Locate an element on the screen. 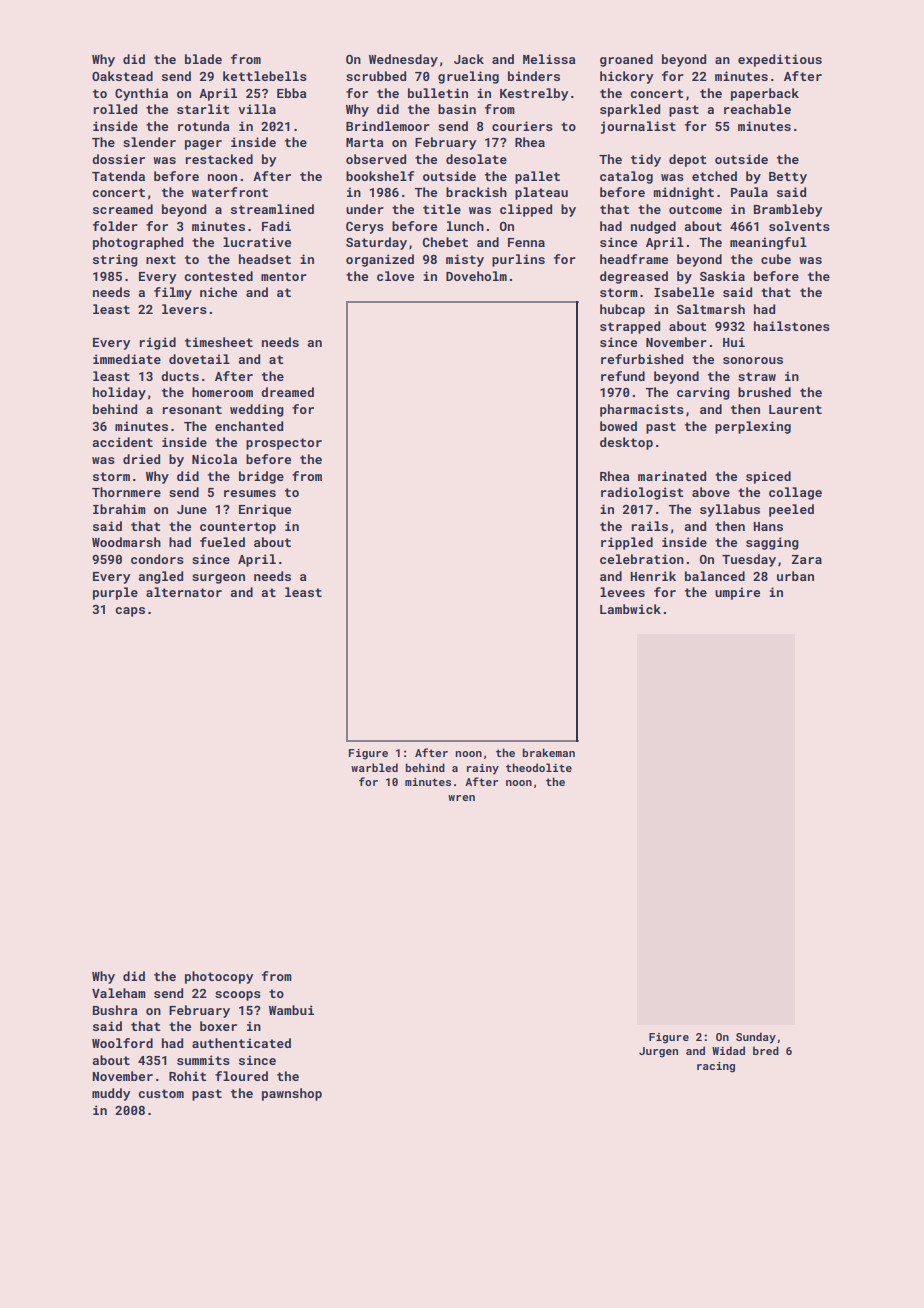 The width and height of the screenshot is (924, 1308). pawnshop is located at coordinates (292, 1094).
